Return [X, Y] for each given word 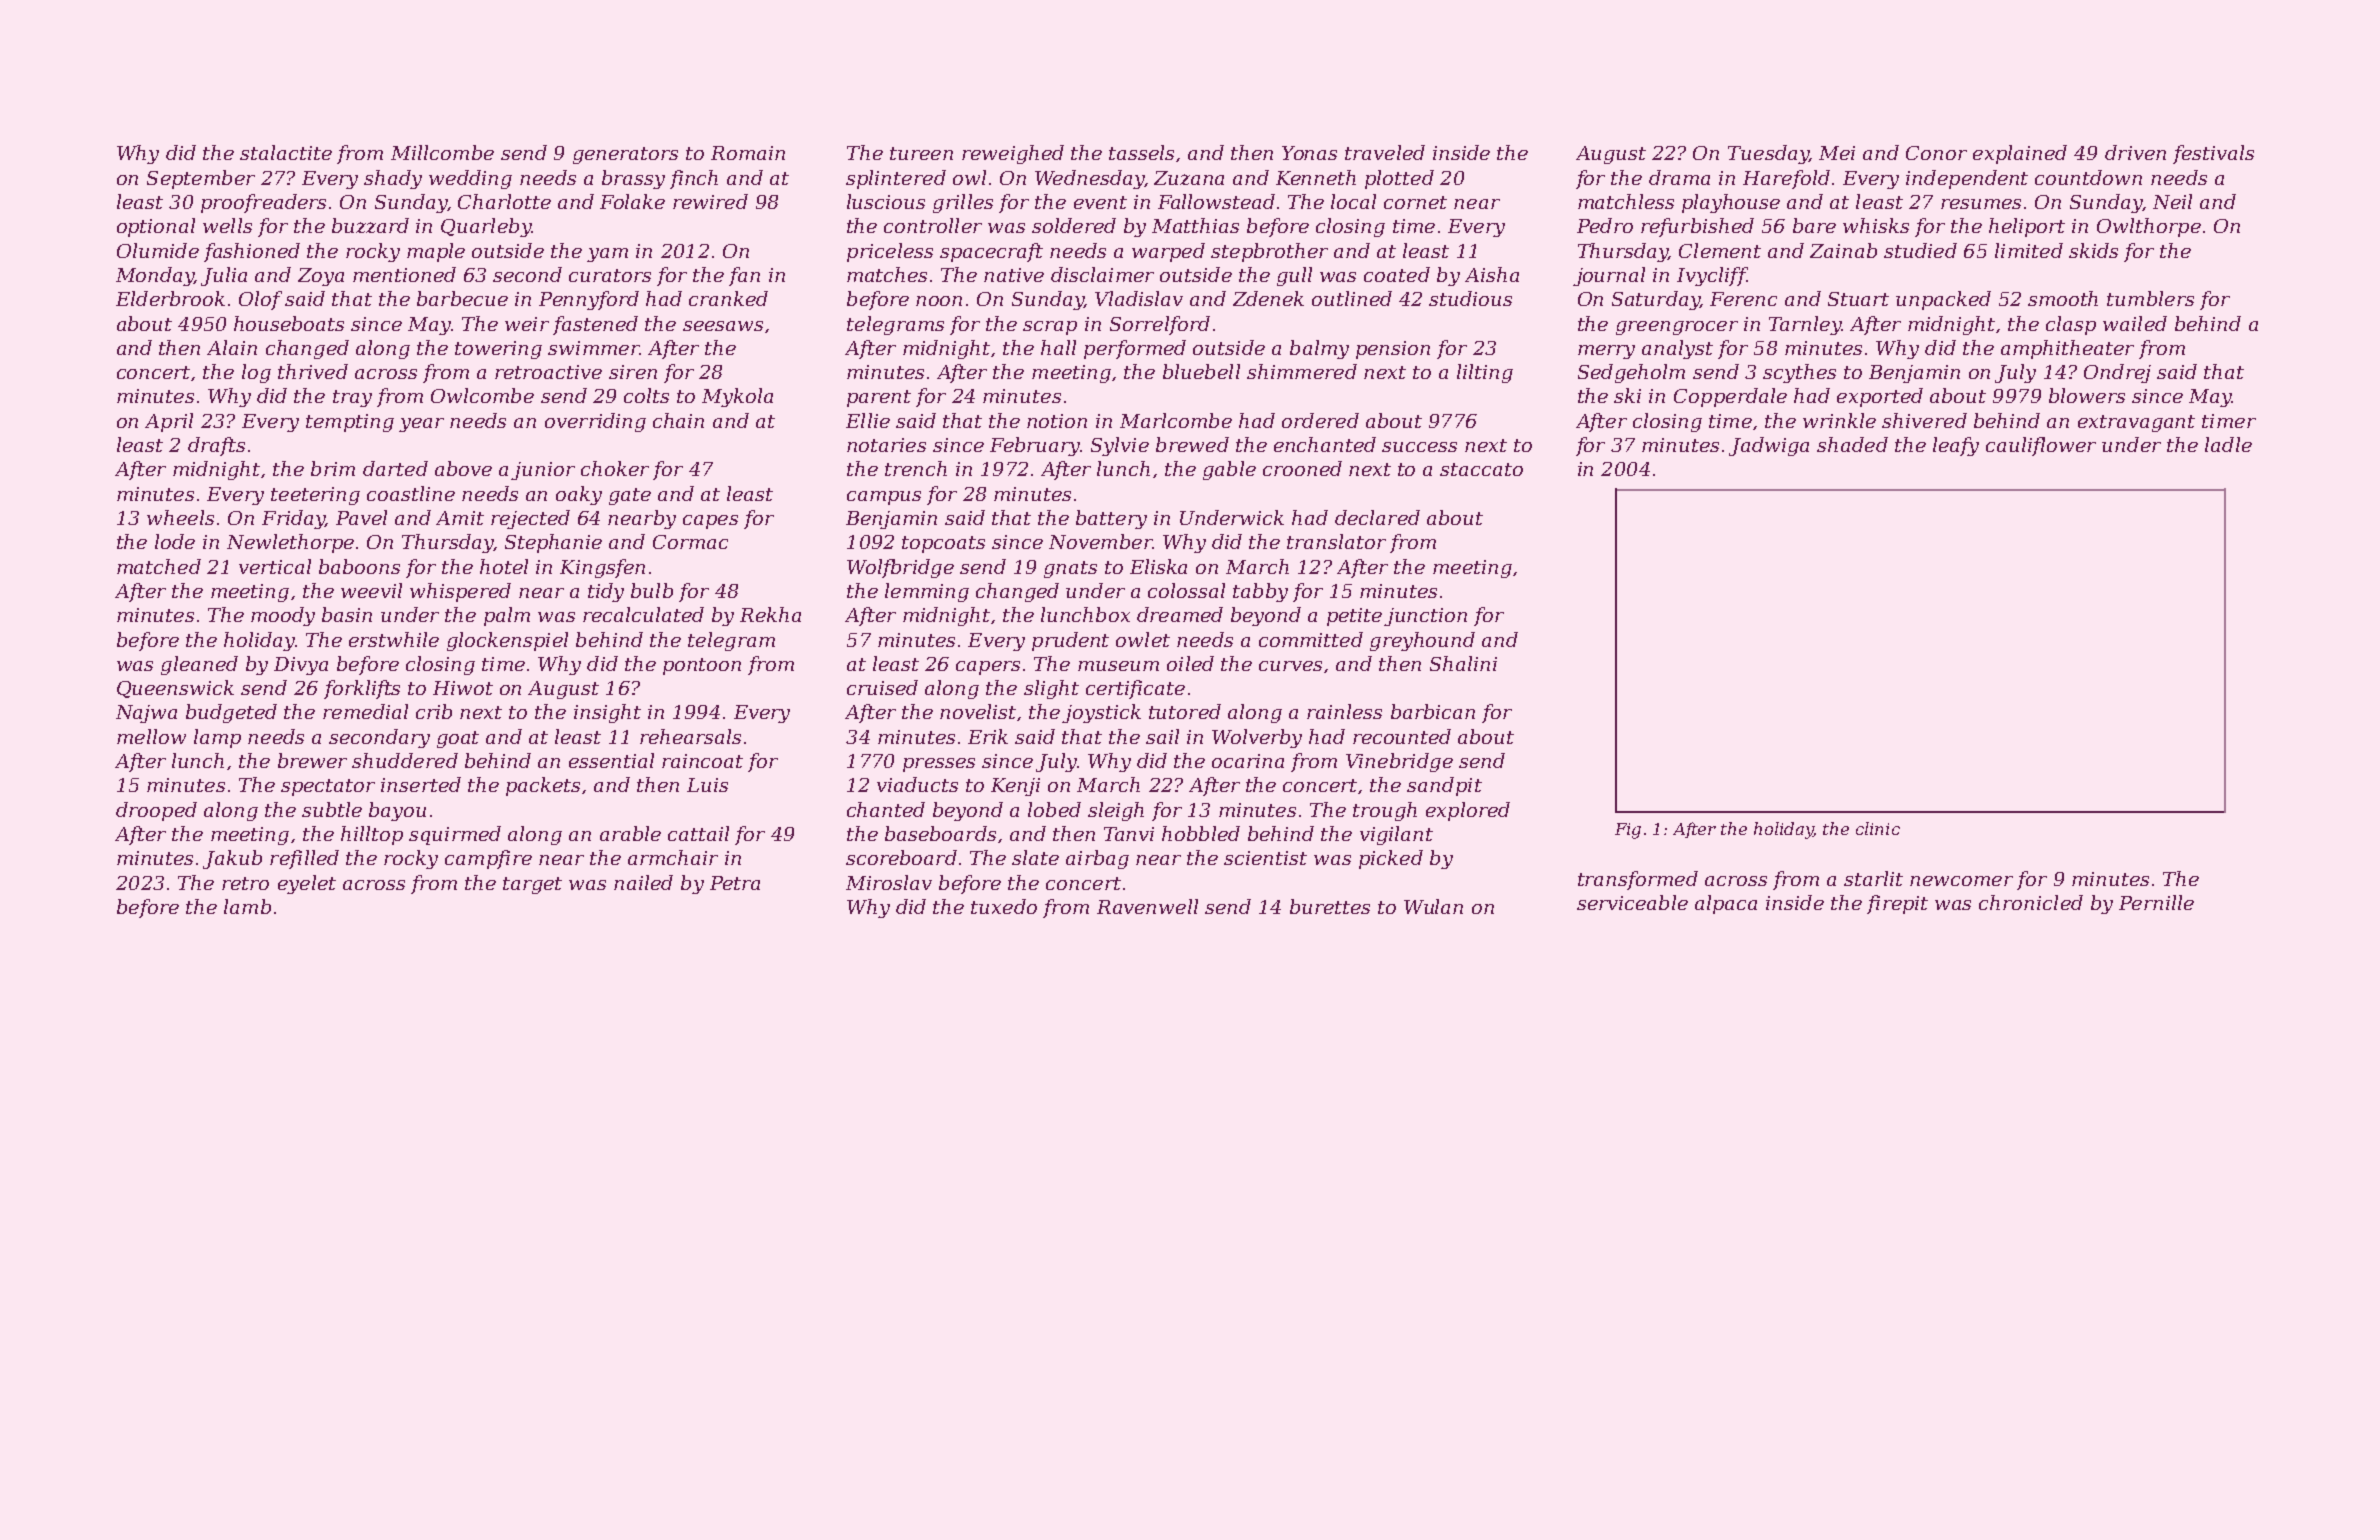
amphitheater [2067, 349]
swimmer [594, 348]
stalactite [286, 152]
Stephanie [553, 543]
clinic [1878, 828]
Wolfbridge [900, 568]
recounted [1402, 736]
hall [1058, 347]
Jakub [232, 859]
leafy [1956, 446]
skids [2093, 250]
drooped [156, 811]
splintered [896, 179]
